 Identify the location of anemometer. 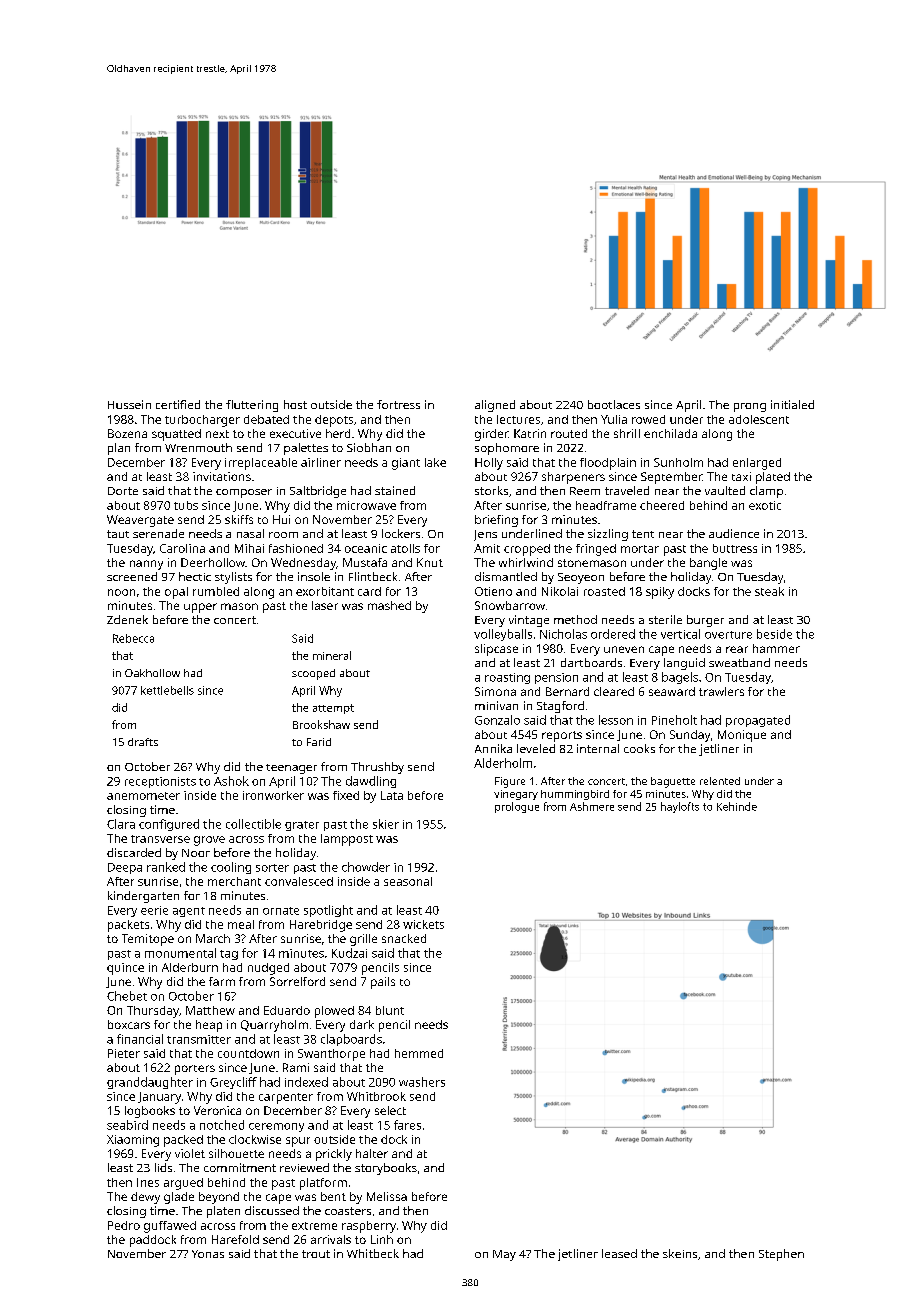
(143, 796).
